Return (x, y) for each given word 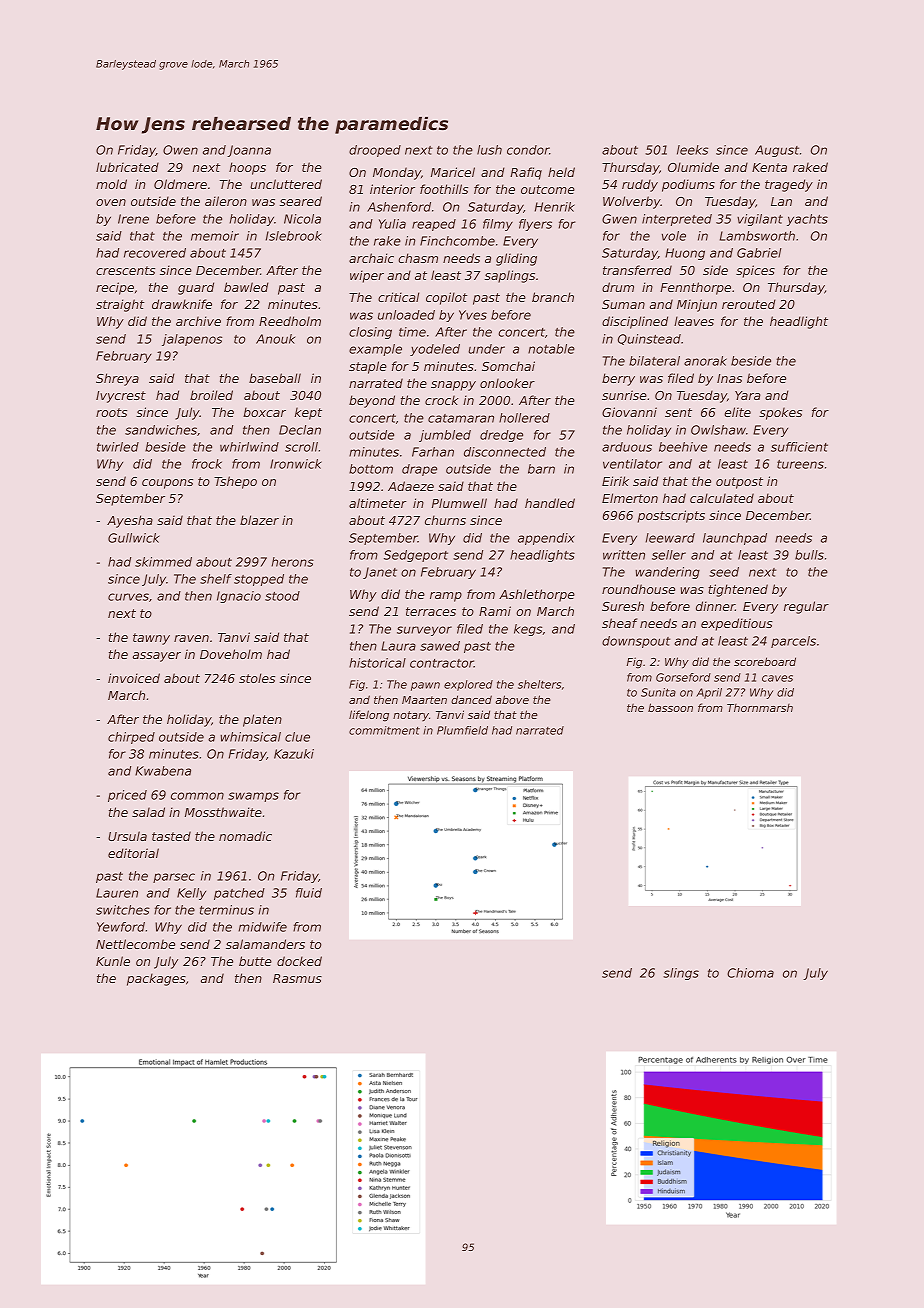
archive (198, 321)
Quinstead (649, 339)
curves (128, 597)
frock (207, 464)
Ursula (127, 836)
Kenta (769, 167)
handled (550, 503)
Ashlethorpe (537, 595)
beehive (683, 447)
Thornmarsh (760, 708)
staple (368, 367)
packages (156, 979)
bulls (809, 555)
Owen (180, 150)
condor (528, 150)
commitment (384, 730)
